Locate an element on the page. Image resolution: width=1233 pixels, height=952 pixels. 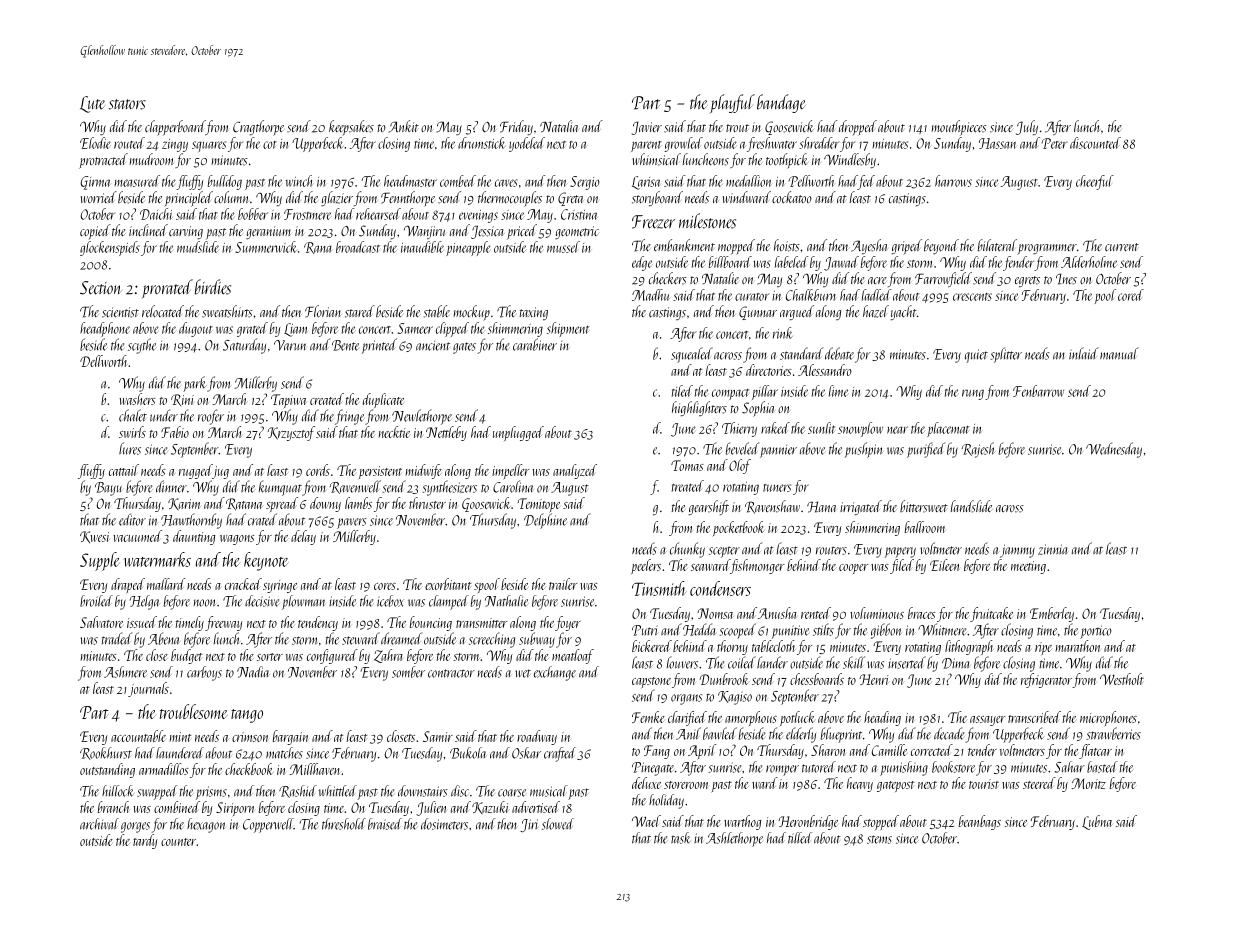
Kwesi is located at coordinates (95, 537).
